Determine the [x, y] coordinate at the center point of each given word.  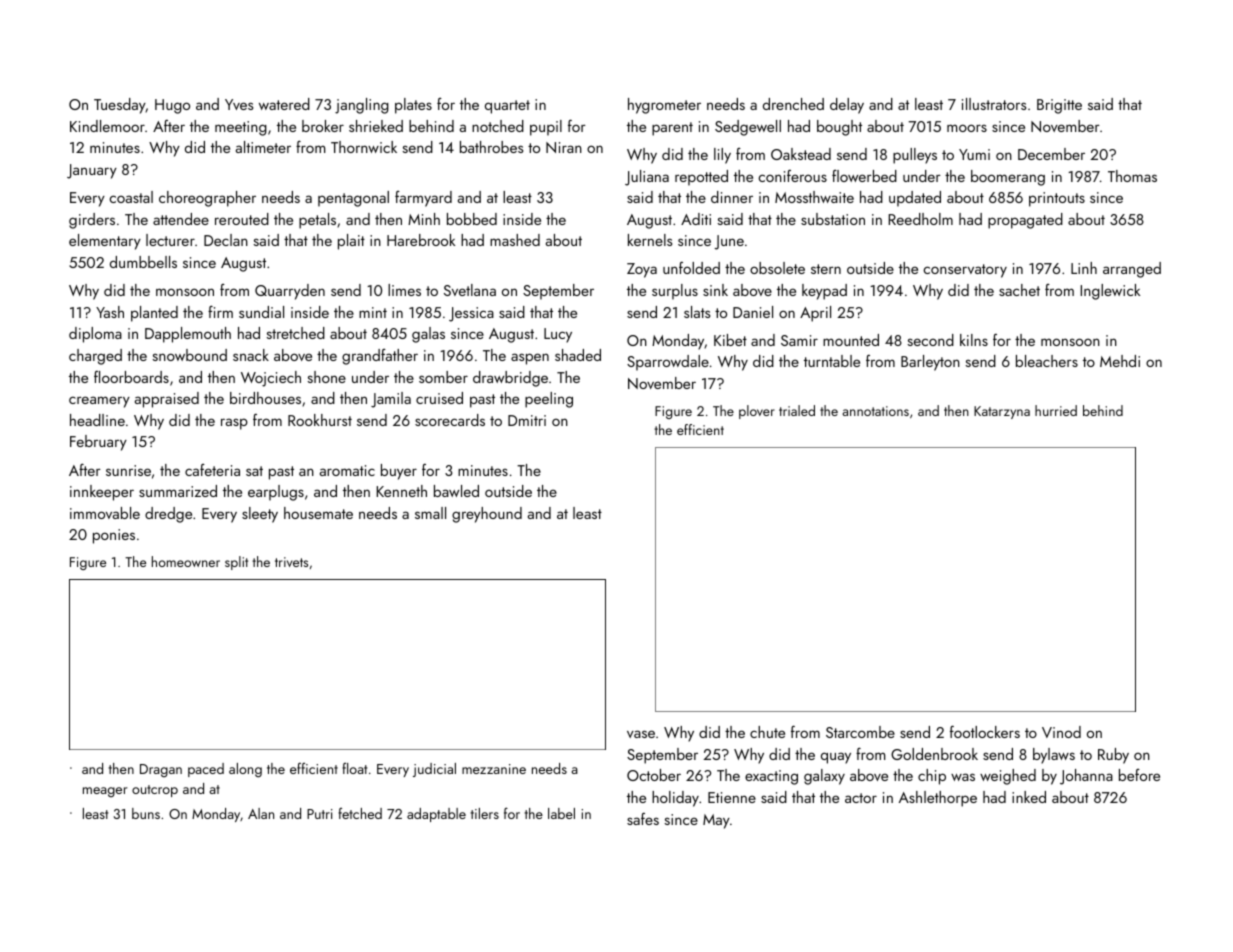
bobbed [472, 219]
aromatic [347, 470]
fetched [360, 813]
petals [317, 221]
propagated [1025, 221]
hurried [1056, 410]
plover [757, 412]
